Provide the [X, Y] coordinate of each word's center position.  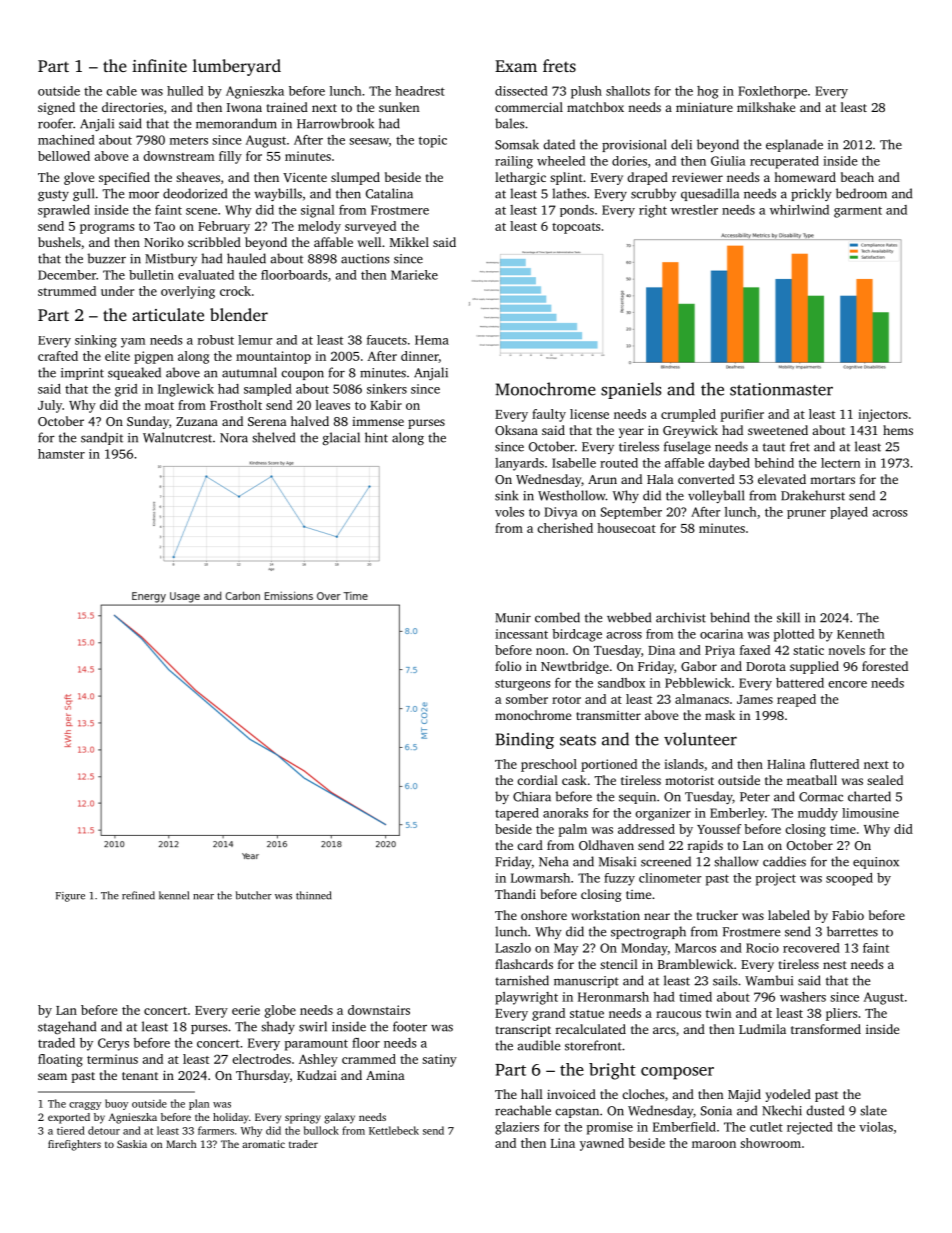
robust [216, 340]
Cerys [113, 1044]
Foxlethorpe [772, 92]
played [849, 513]
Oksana [516, 430]
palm [573, 830]
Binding [525, 740]
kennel [174, 895]
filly [230, 157]
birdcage [577, 635]
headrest [420, 91]
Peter [755, 797]
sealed [885, 780]
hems [898, 430]
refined [138, 895]
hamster [61, 454]
